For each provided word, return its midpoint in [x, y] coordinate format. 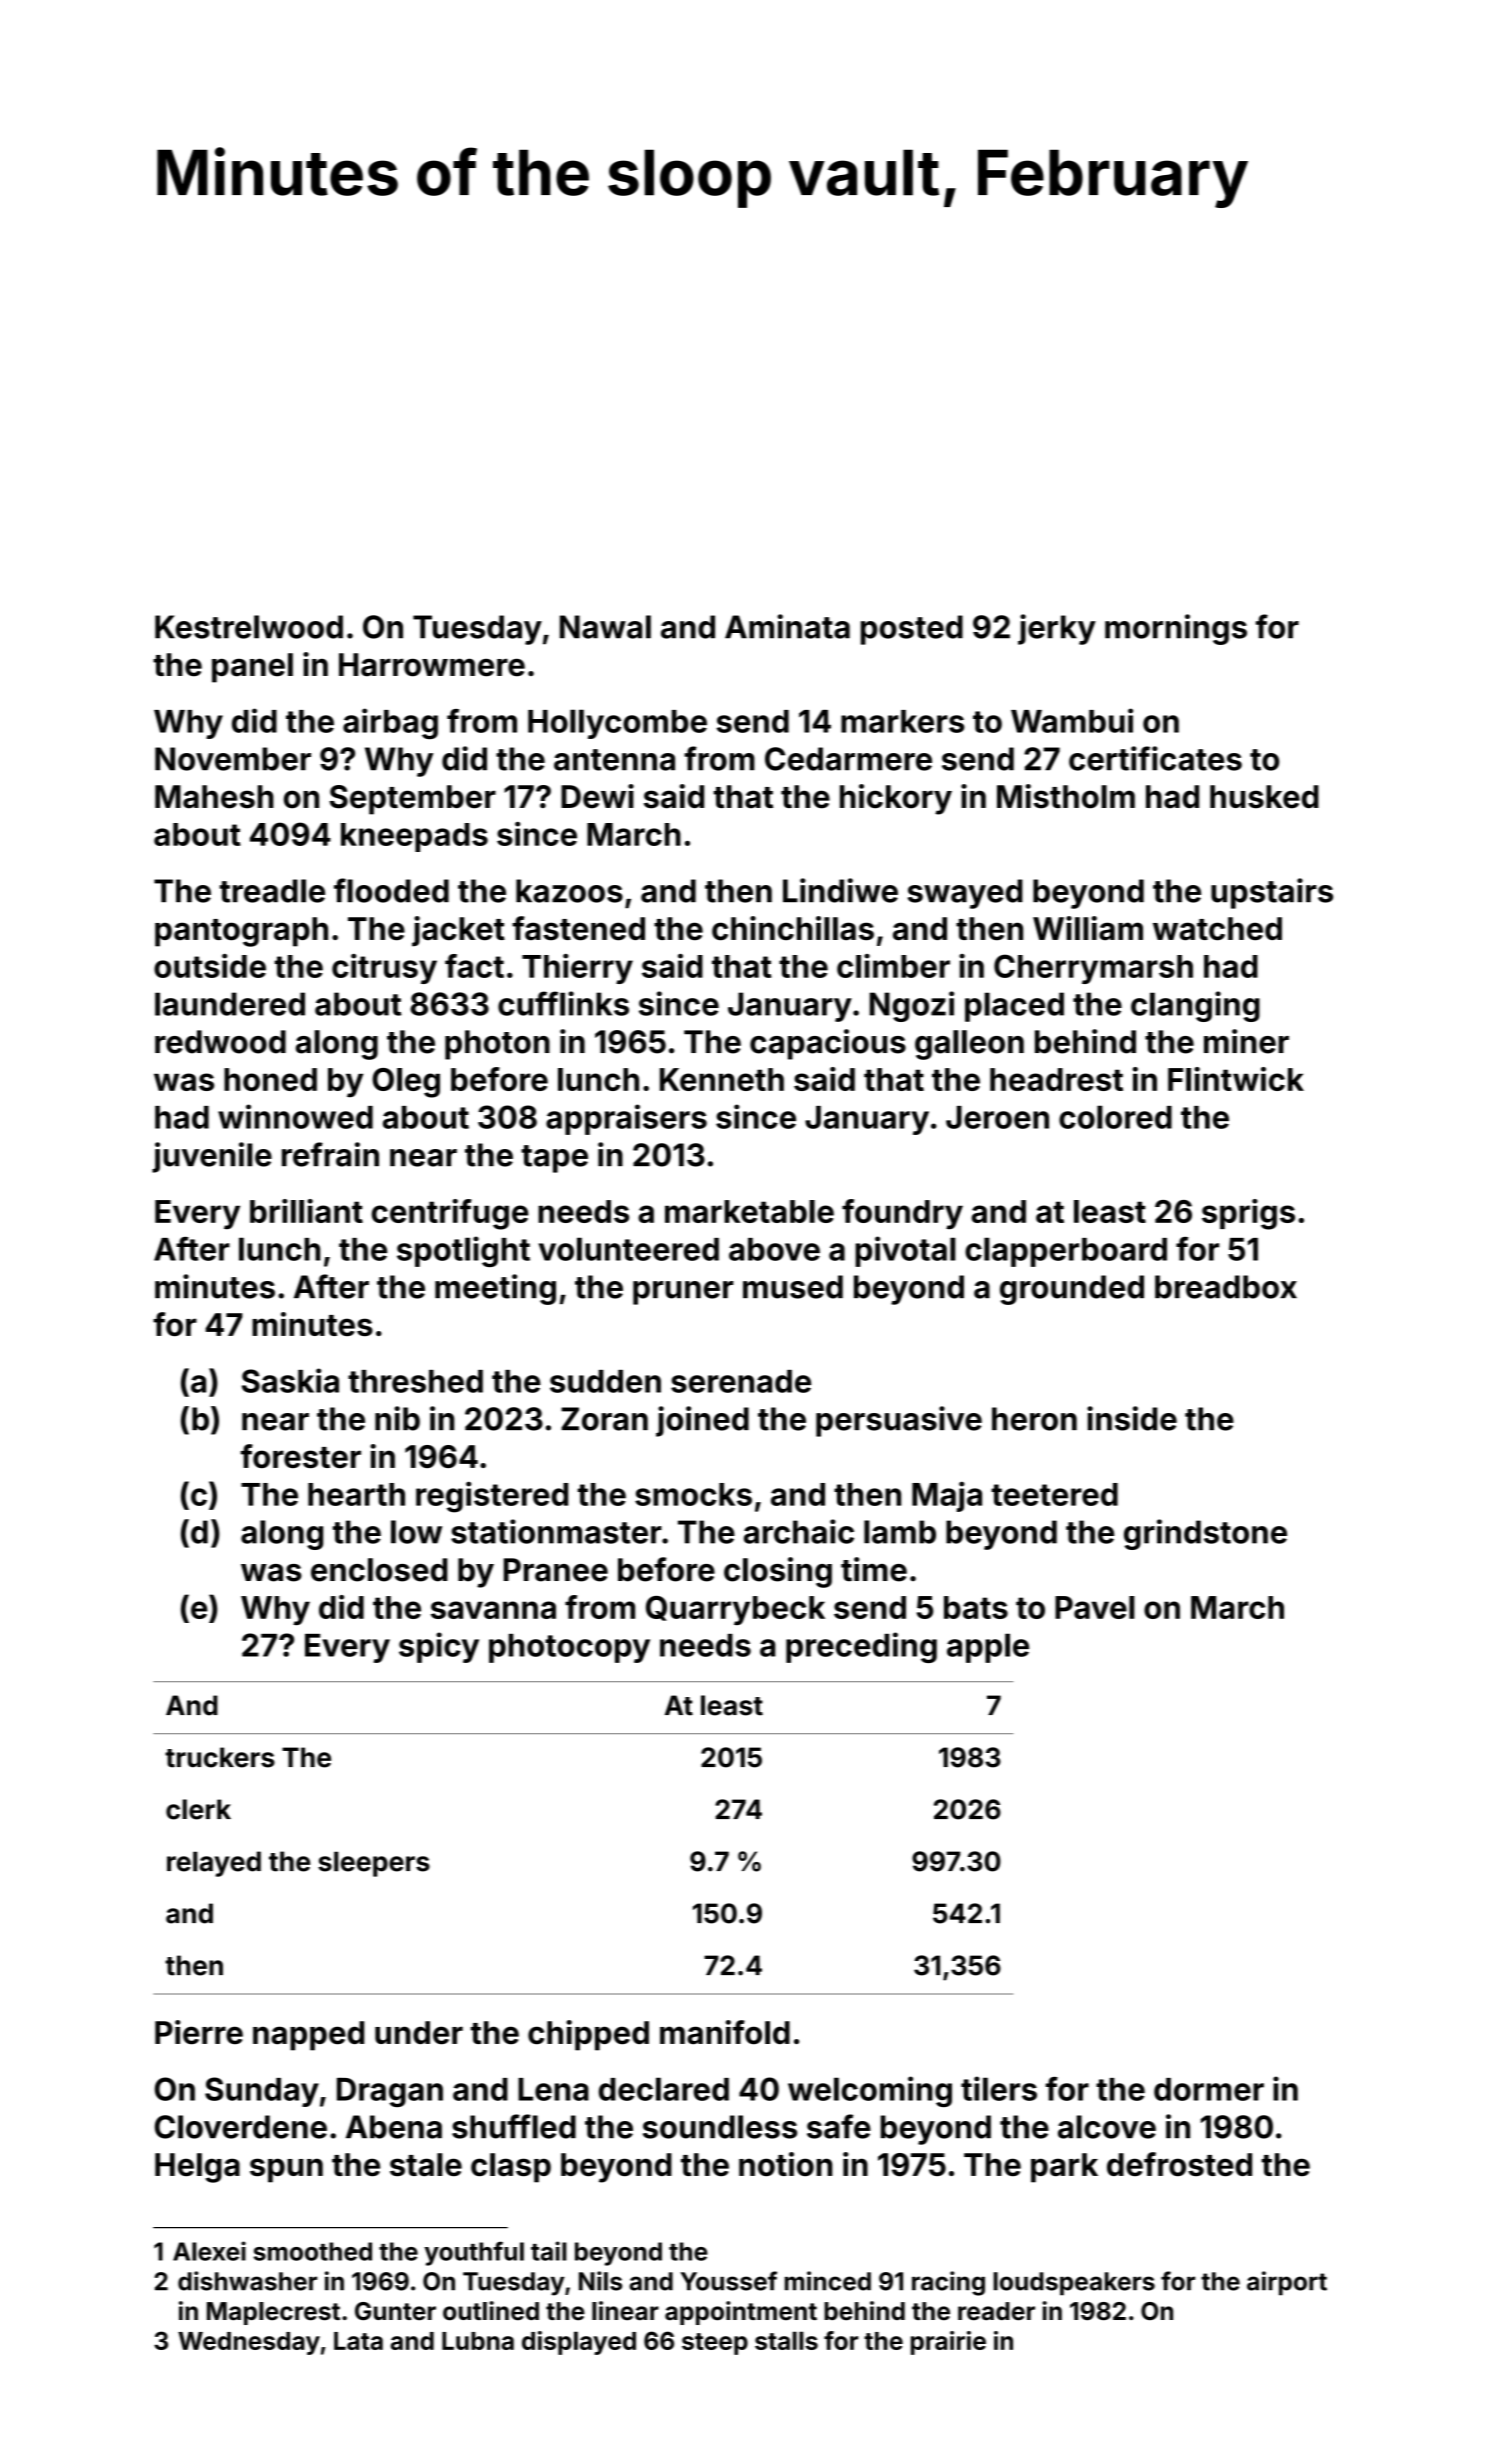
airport [1287, 2283]
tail [549, 2251]
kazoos [569, 891]
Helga [197, 2168]
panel [252, 668]
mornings [1176, 629]
